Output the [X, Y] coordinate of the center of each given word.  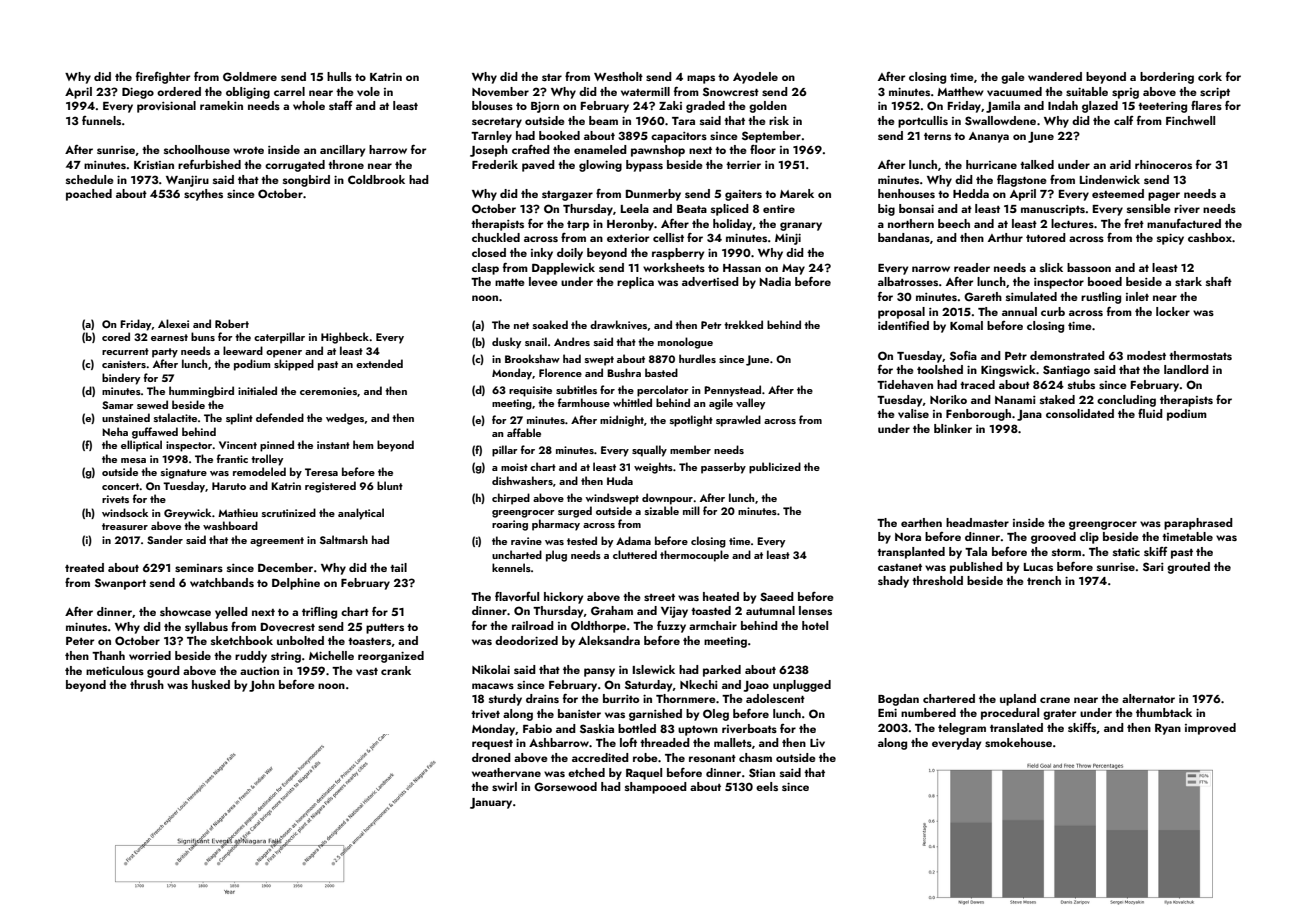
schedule [90, 179]
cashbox [1210, 237]
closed [489, 252]
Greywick [187, 514]
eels [767, 786]
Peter [80, 640]
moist [514, 467]
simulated [1031, 296]
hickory [563, 598]
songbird [306, 181]
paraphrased [1198, 524]
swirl [504, 786]
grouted [1188, 568]
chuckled [496, 237]
